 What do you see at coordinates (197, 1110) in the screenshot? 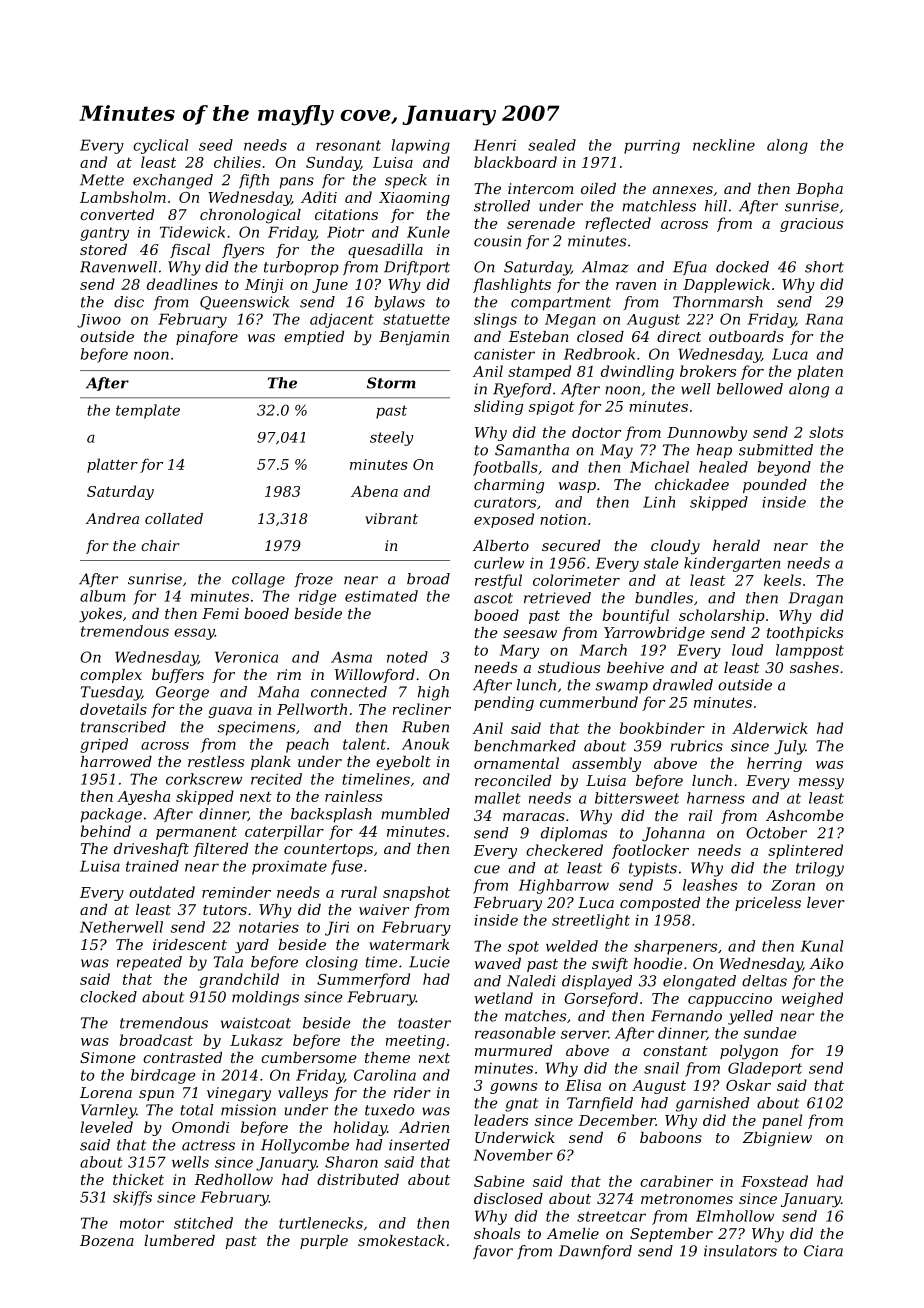
I see `total` at bounding box center [197, 1110].
